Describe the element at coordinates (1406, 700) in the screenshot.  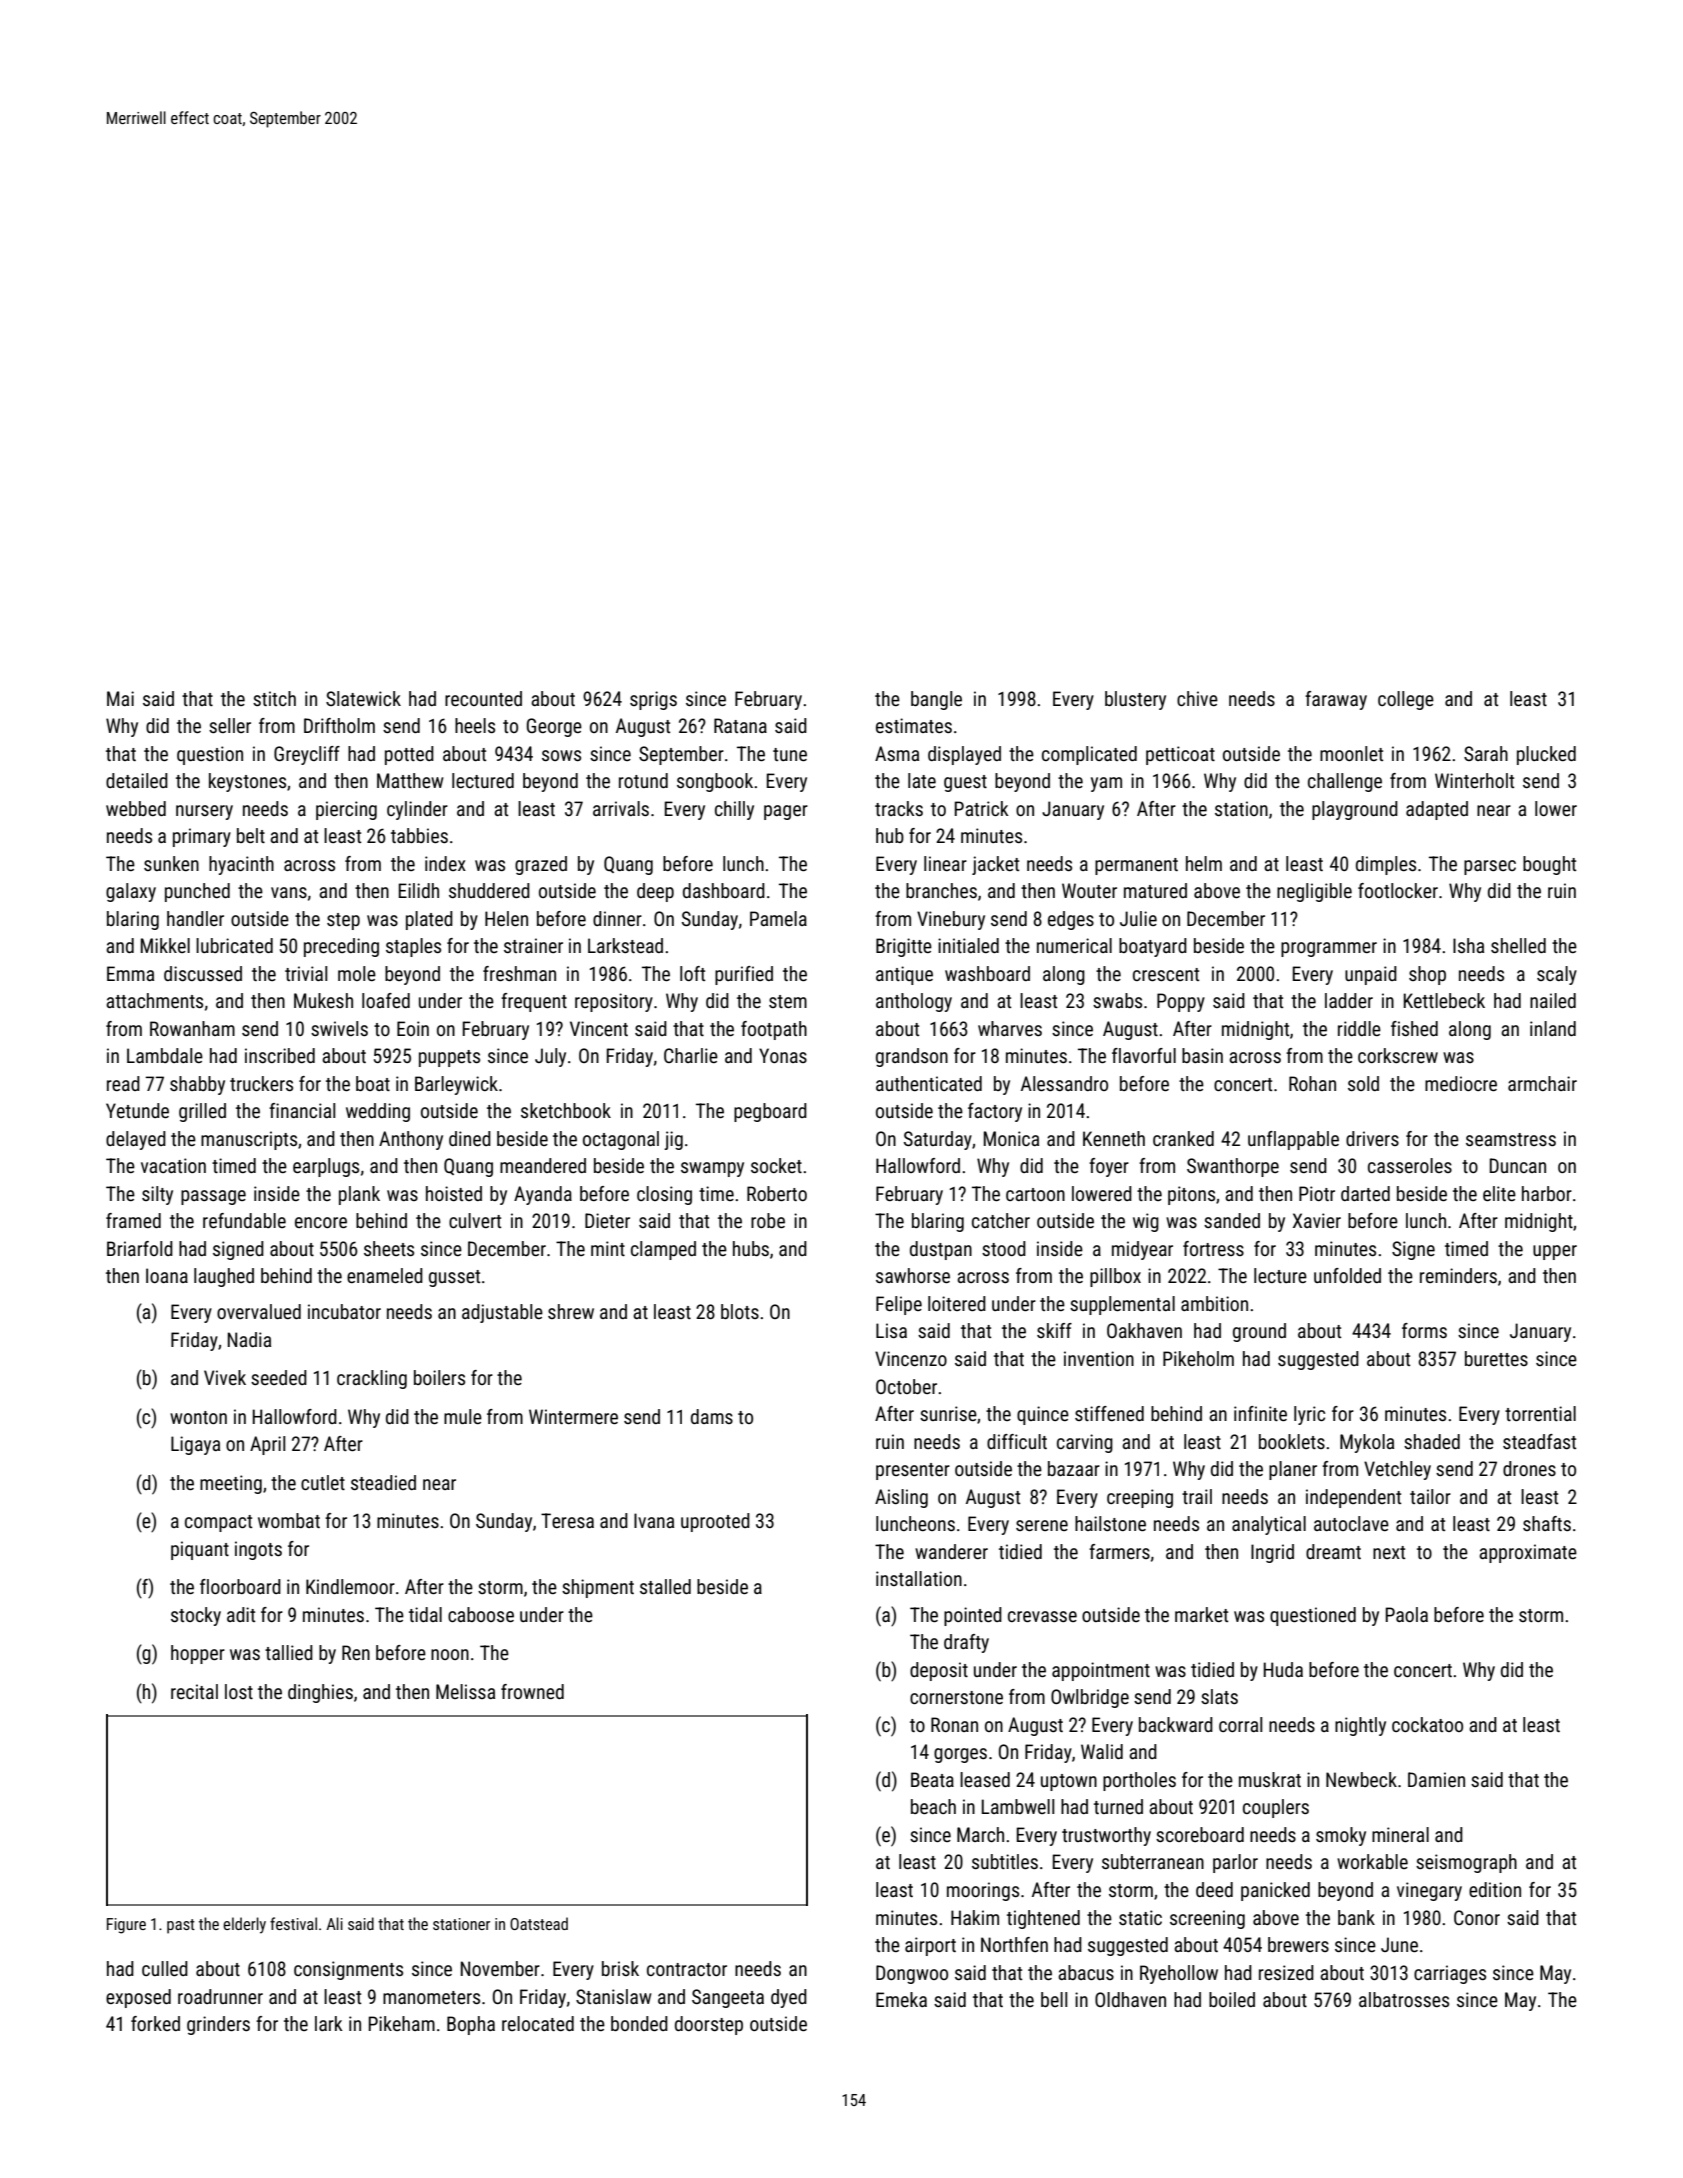
I see `college` at that location.
